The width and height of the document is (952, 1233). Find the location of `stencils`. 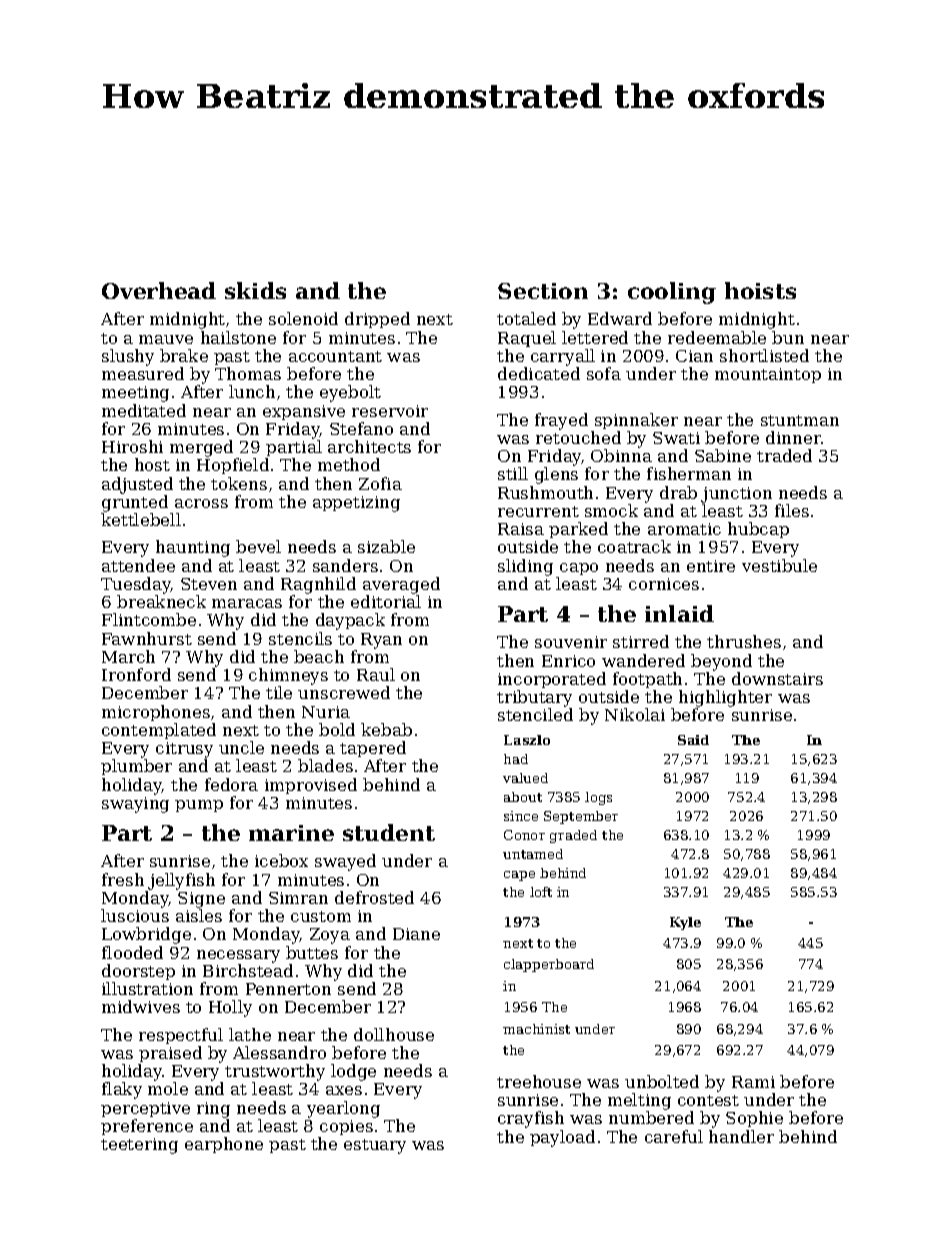

stencils is located at coordinates (300, 638).
